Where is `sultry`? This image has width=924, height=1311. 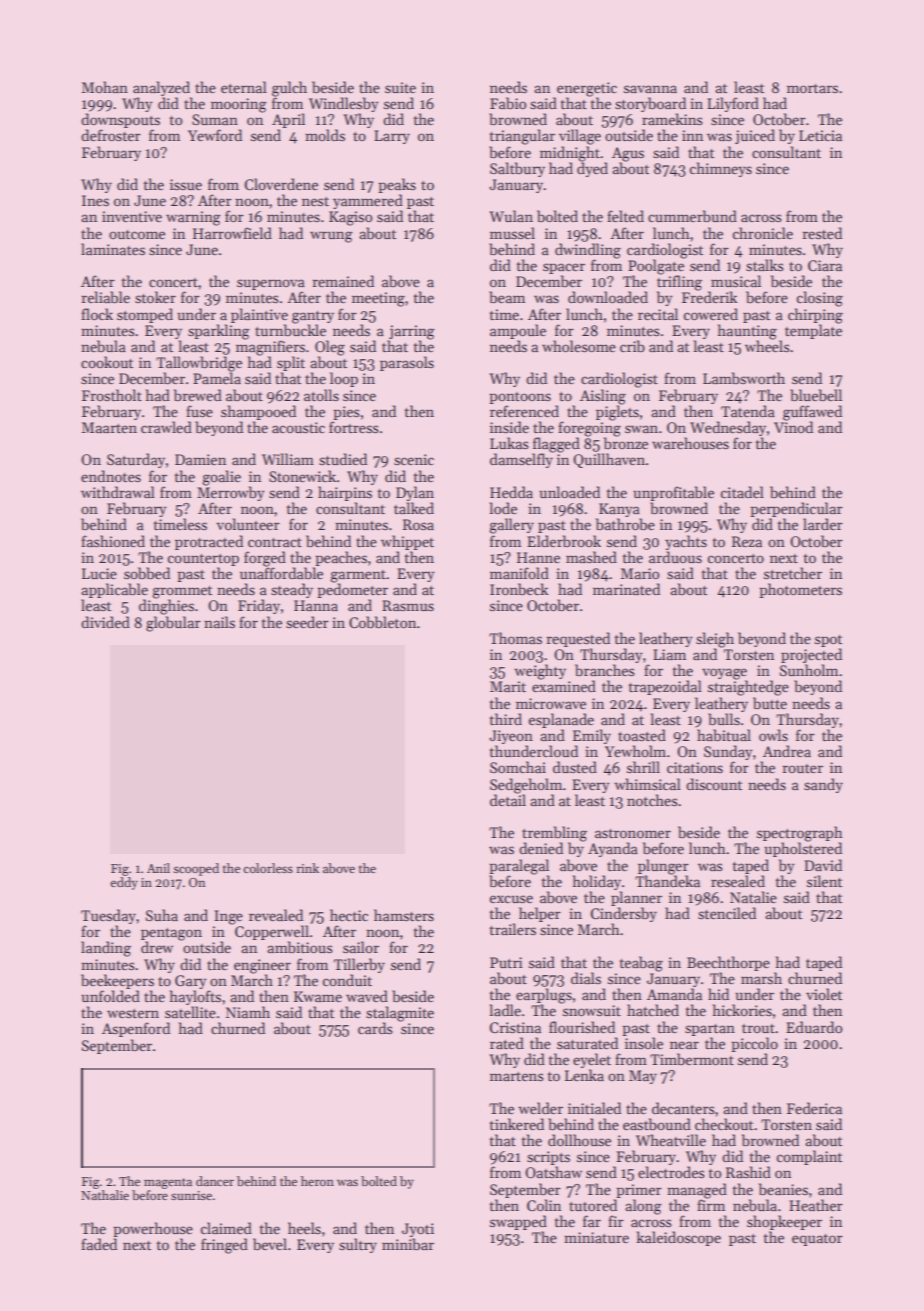 sultry is located at coordinates (358, 1245).
